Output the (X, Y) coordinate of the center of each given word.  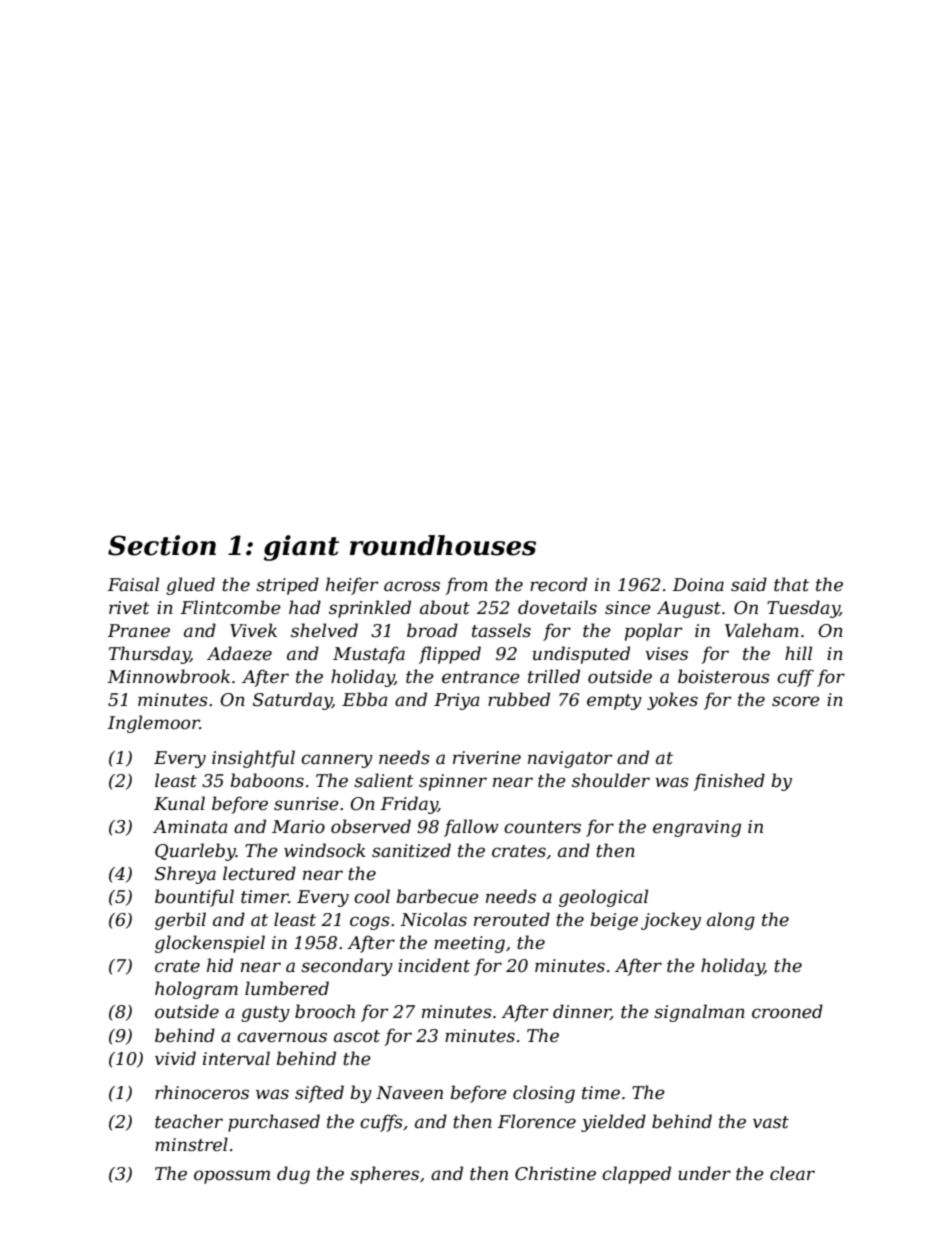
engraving (697, 828)
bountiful (194, 898)
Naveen (409, 1093)
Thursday (149, 655)
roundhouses (443, 545)
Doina (698, 584)
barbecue (437, 896)
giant (301, 548)
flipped (450, 655)
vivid (175, 1058)
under (704, 1173)
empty (614, 702)
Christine (555, 1173)
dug (293, 1175)
